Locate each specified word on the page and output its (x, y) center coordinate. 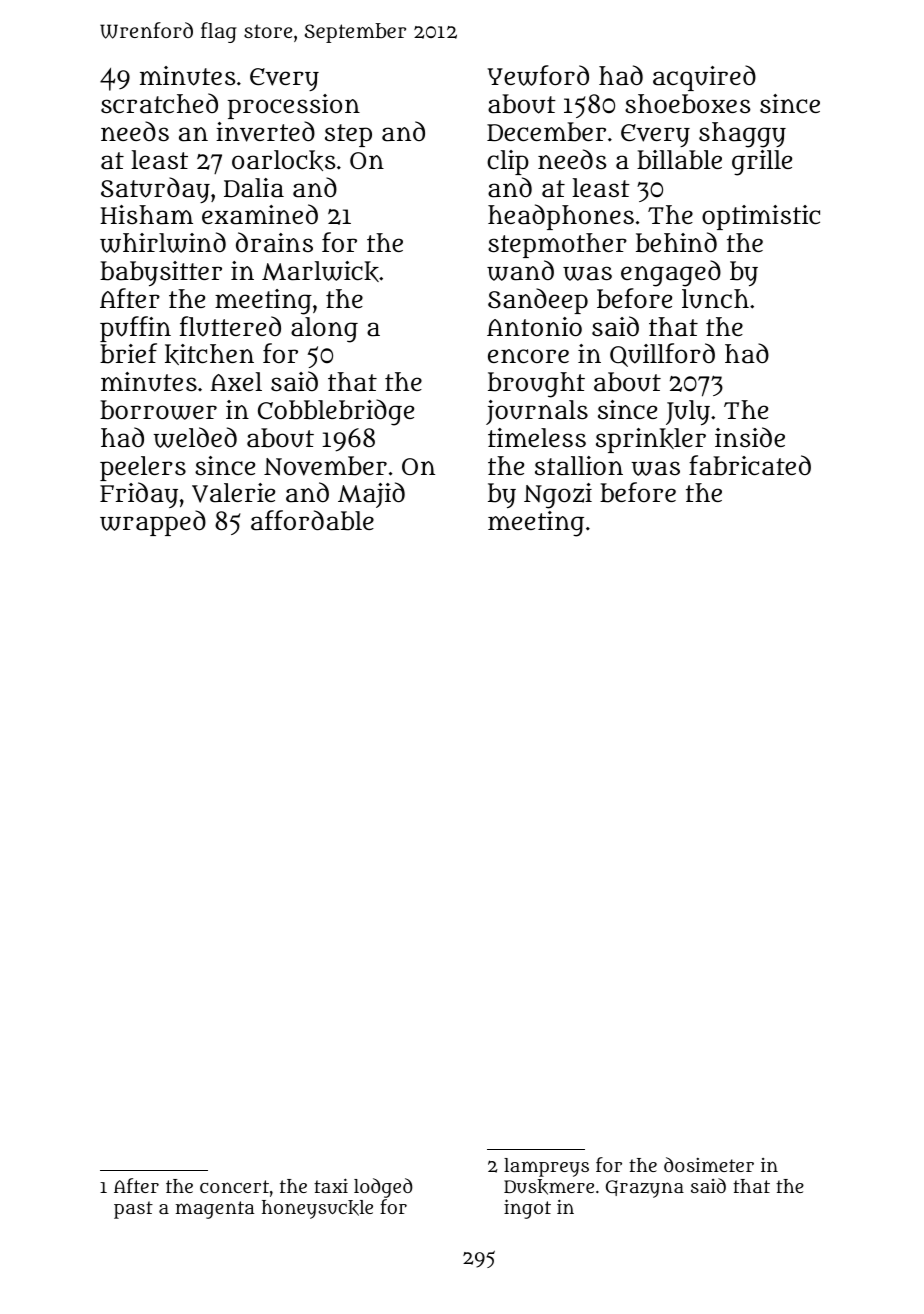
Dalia (254, 188)
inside (750, 437)
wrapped (153, 523)
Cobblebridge (336, 412)
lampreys (546, 1167)
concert (234, 1186)
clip (508, 162)
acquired (704, 78)
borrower (158, 410)
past (133, 1210)
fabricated (750, 465)
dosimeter (709, 1164)
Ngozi (558, 496)
